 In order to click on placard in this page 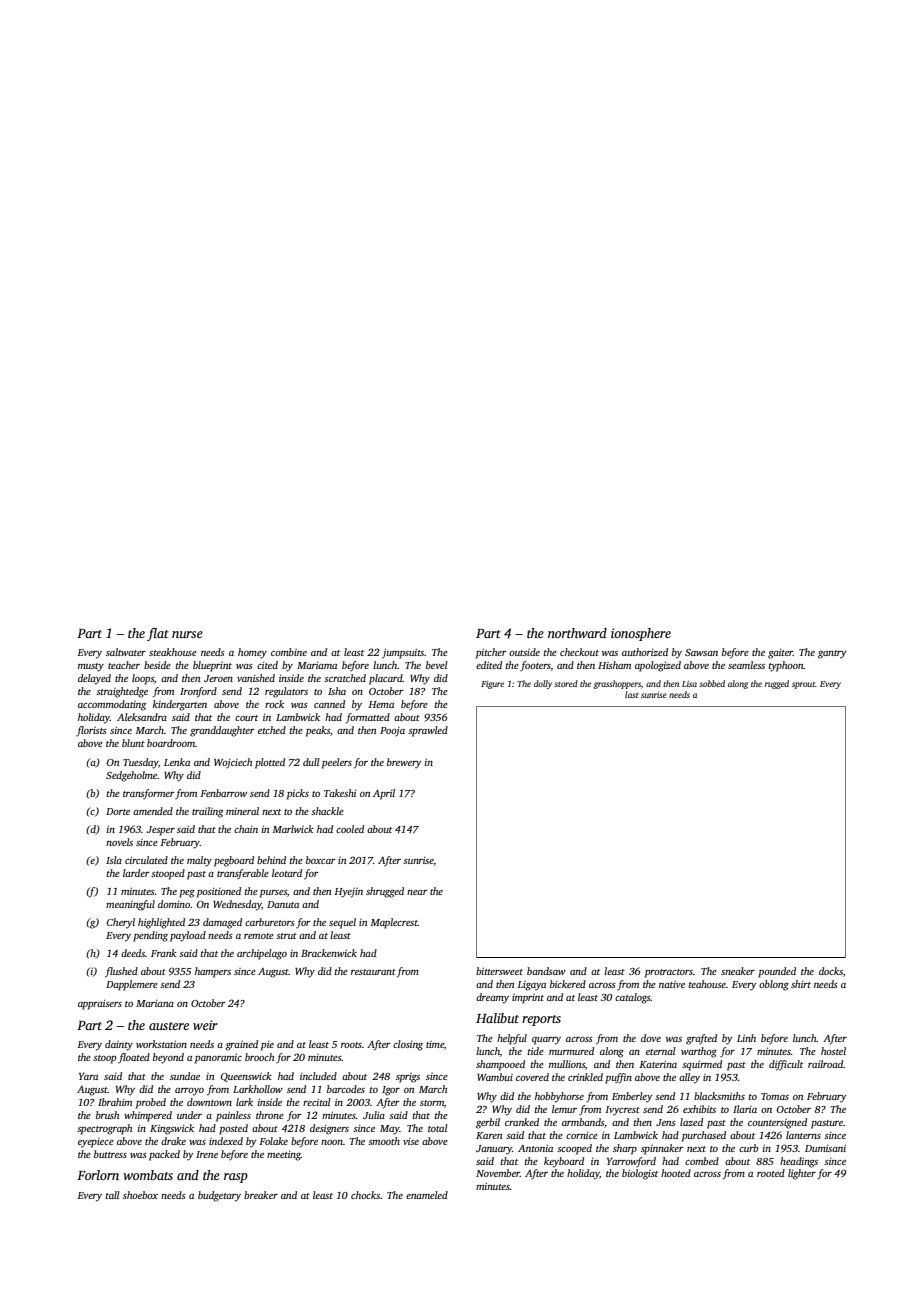, I will do `click(386, 679)`.
